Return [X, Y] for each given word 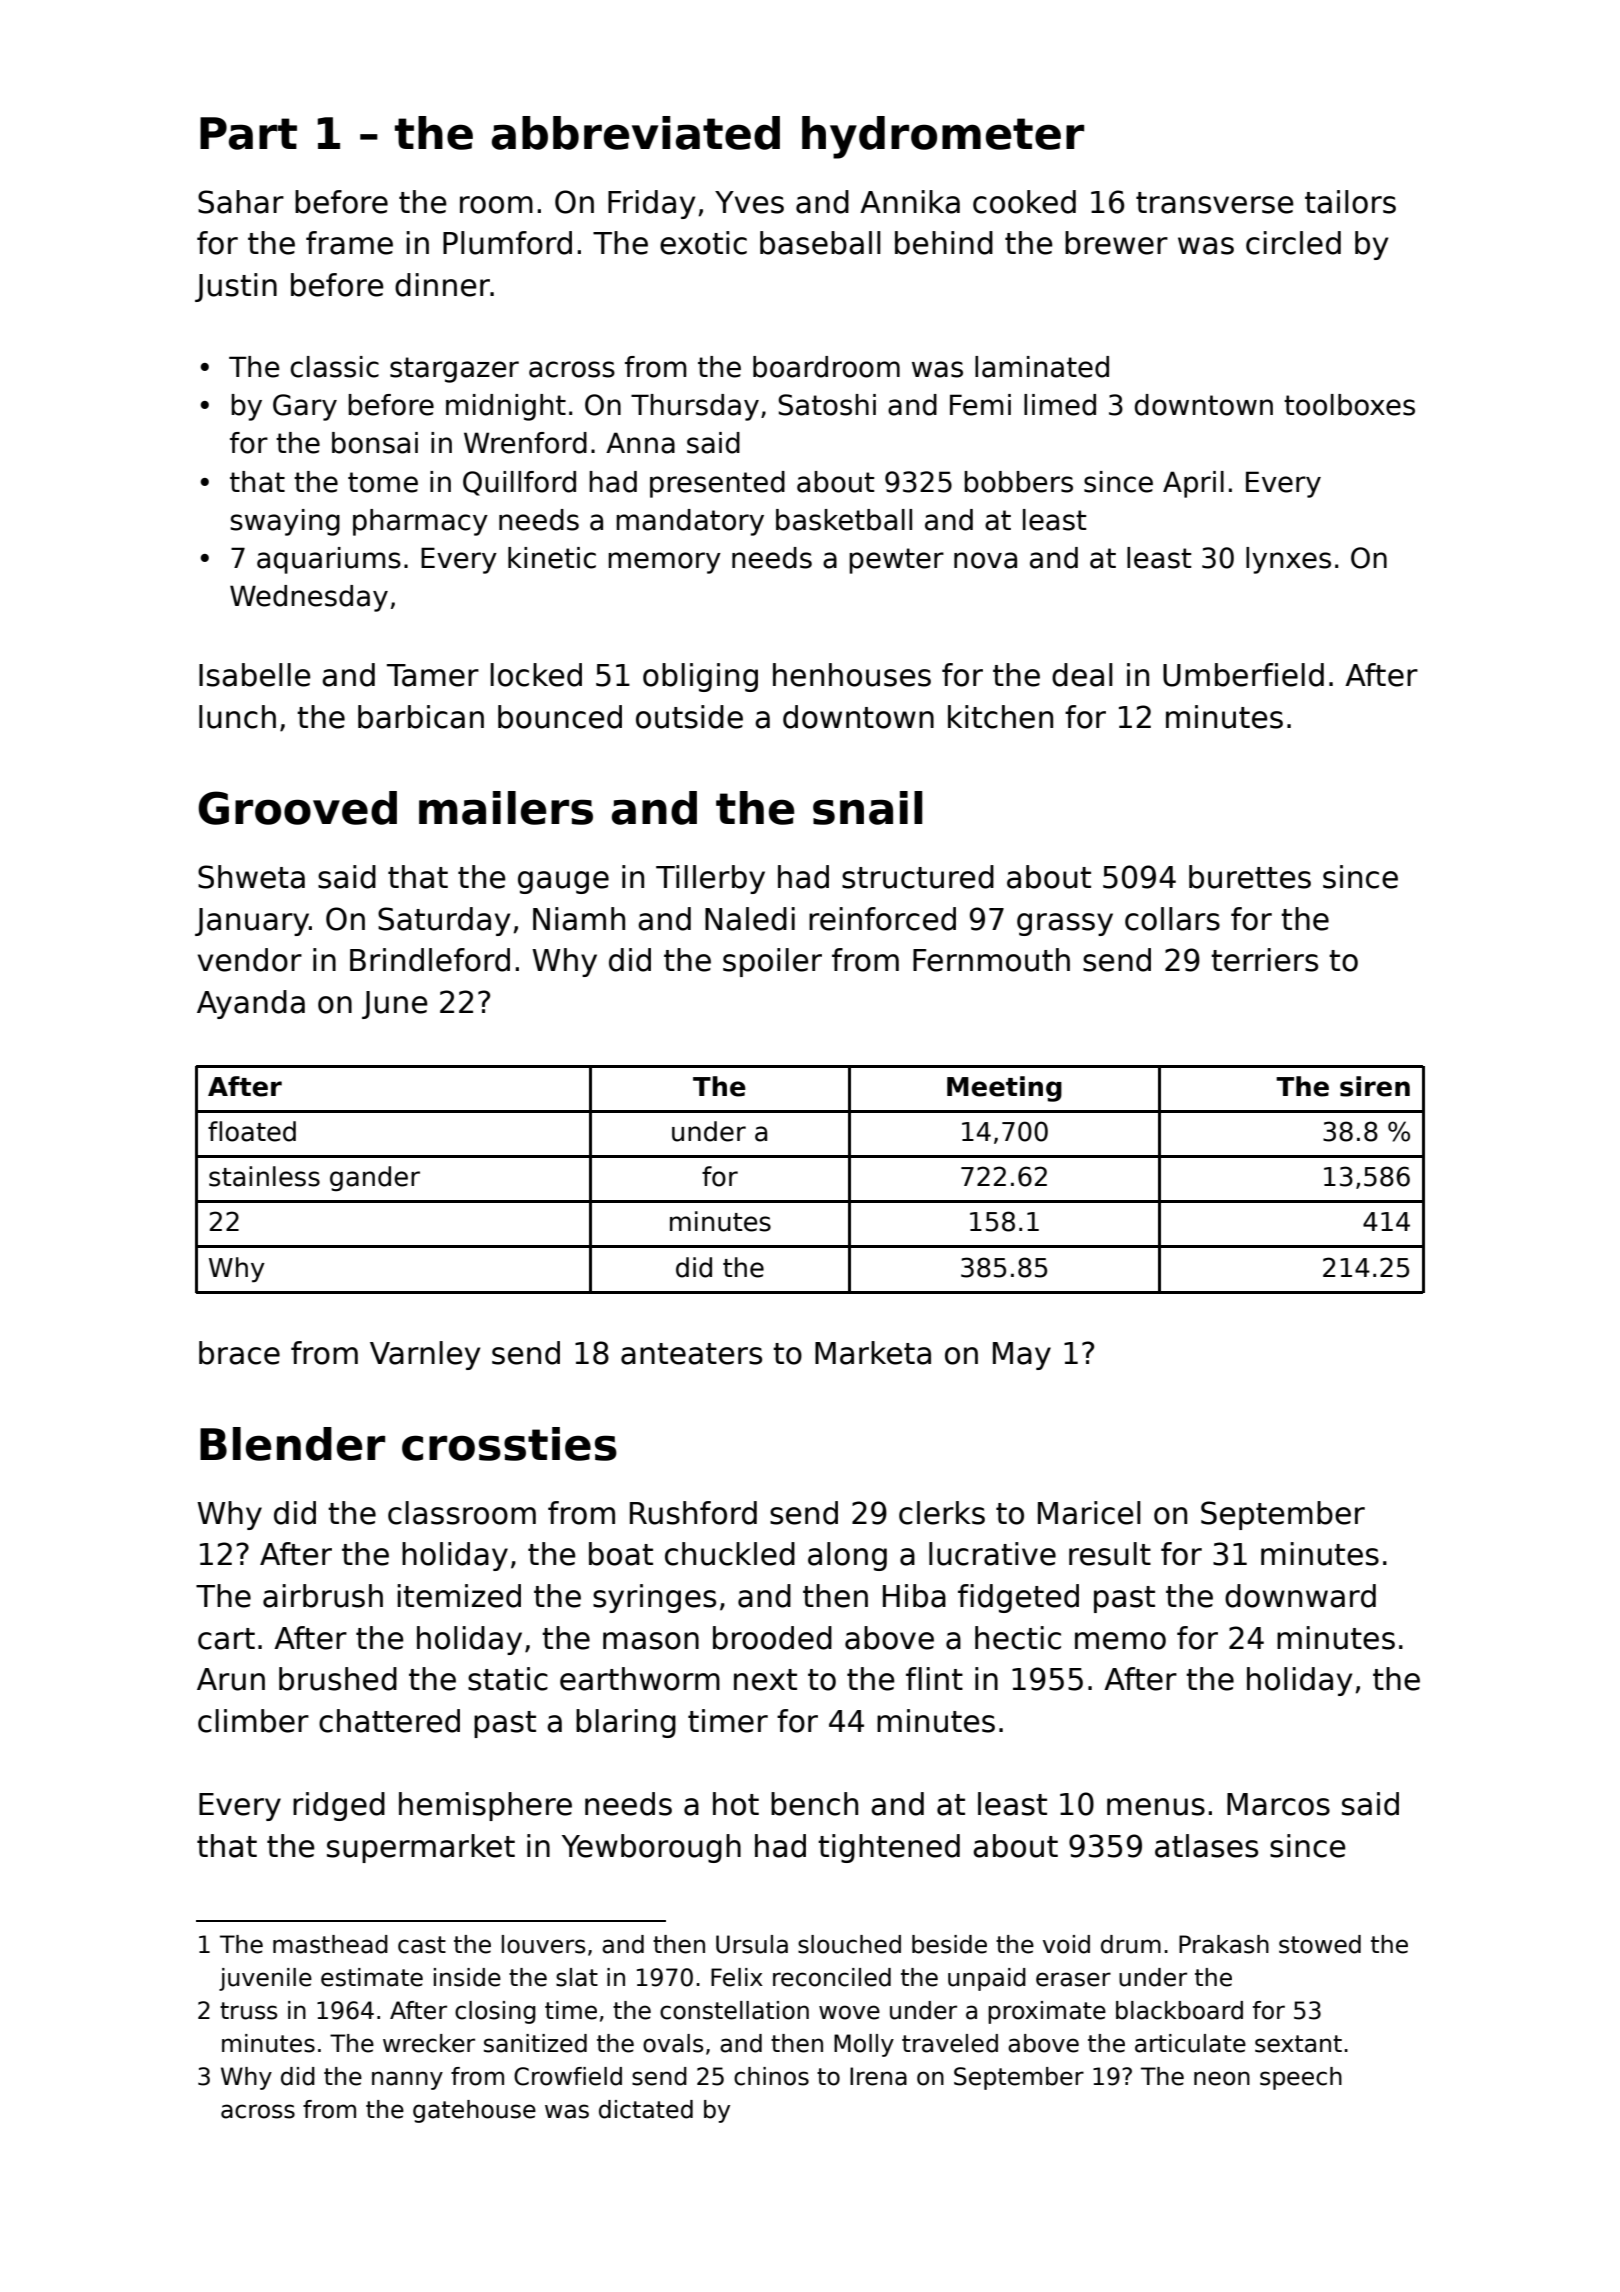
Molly [864, 2045]
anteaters [691, 1354]
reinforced [882, 919]
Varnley [425, 1355]
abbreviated [636, 133]
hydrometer [943, 137]
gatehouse [474, 2111]
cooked [1024, 202]
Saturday [444, 921]
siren [1375, 1086]
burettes [1250, 877]
